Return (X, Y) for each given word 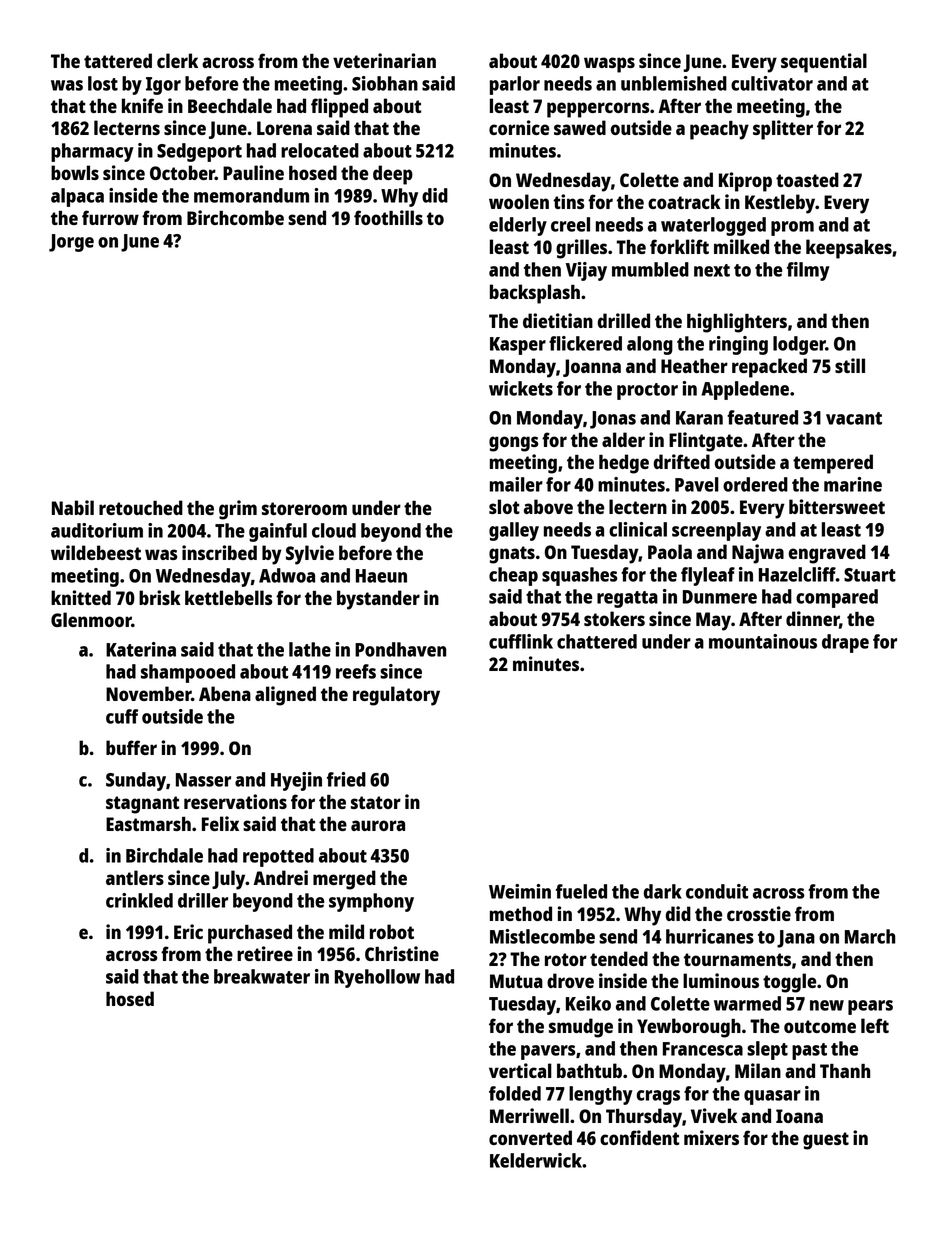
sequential (824, 63)
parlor (515, 85)
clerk (177, 60)
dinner (812, 618)
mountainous (763, 641)
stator (376, 802)
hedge (624, 464)
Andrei (281, 877)
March (870, 936)
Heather (694, 366)
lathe (310, 649)
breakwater (262, 976)
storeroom (304, 508)
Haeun (381, 576)
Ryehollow (377, 978)
